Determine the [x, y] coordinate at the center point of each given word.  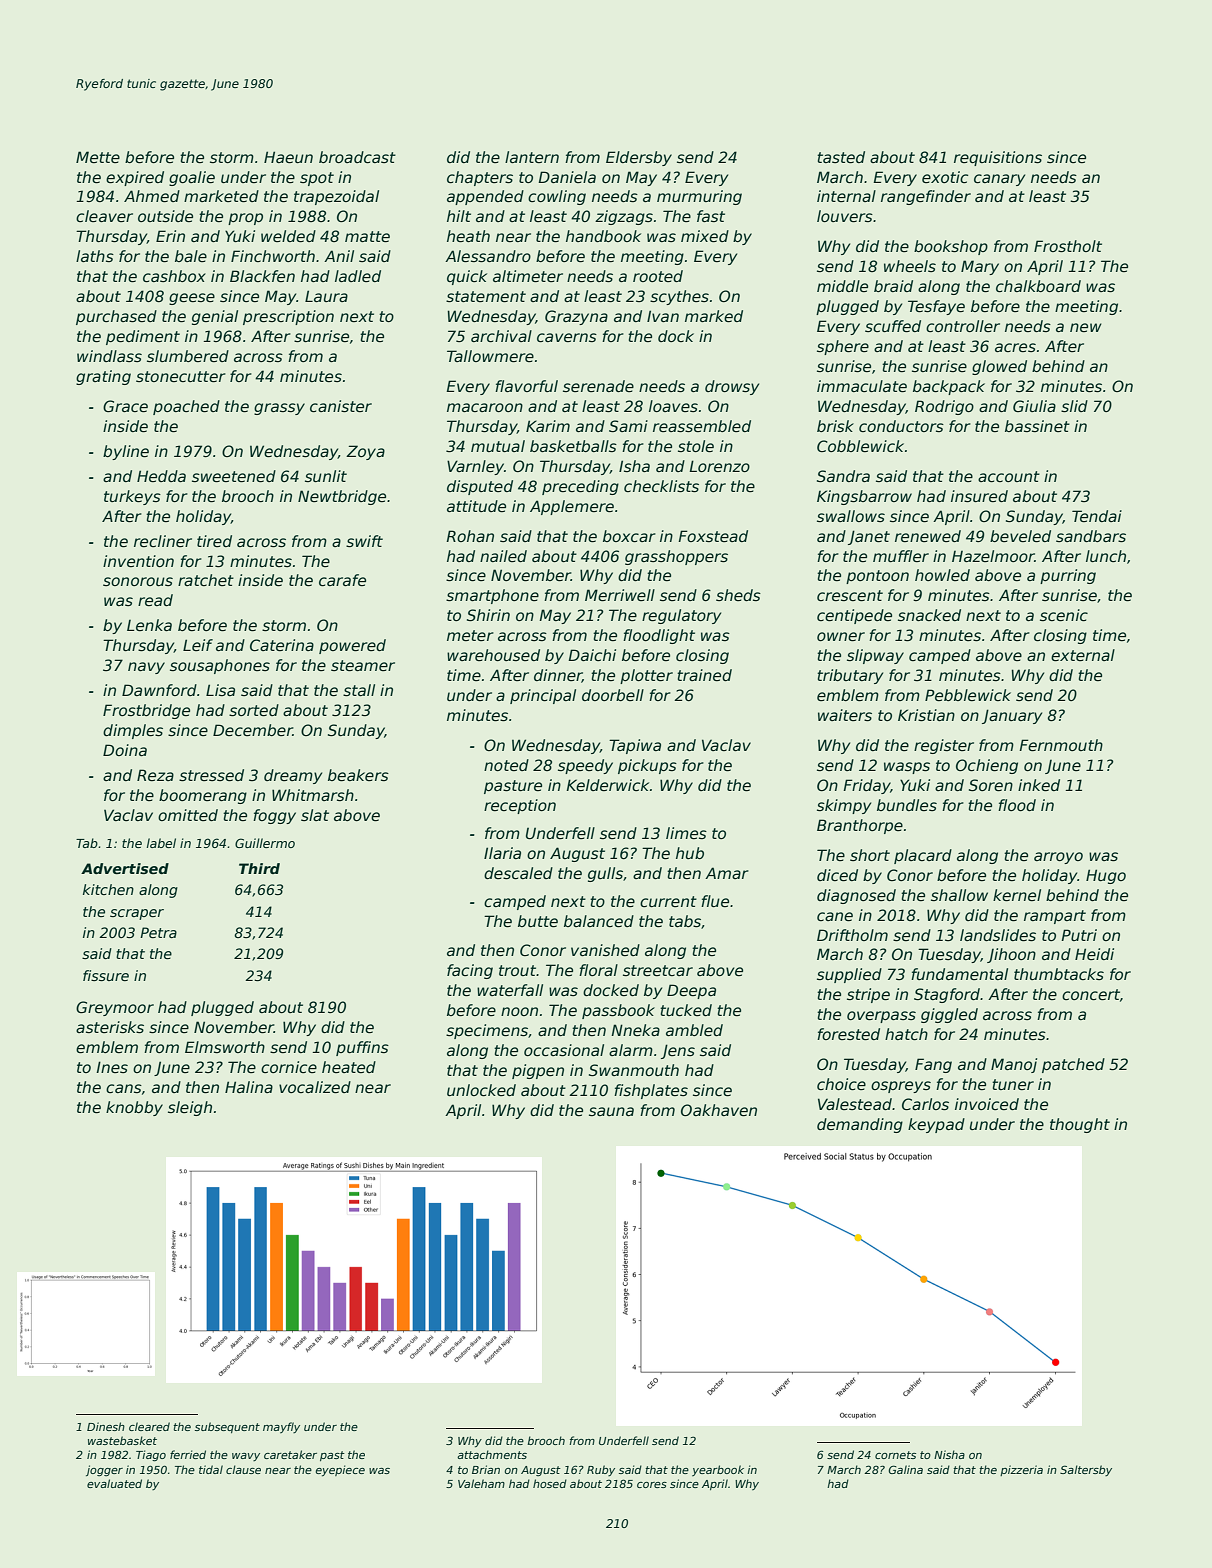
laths [95, 256]
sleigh [190, 1108]
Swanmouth [634, 1070]
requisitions [998, 158]
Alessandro [488, 256]
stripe [868, 995]
